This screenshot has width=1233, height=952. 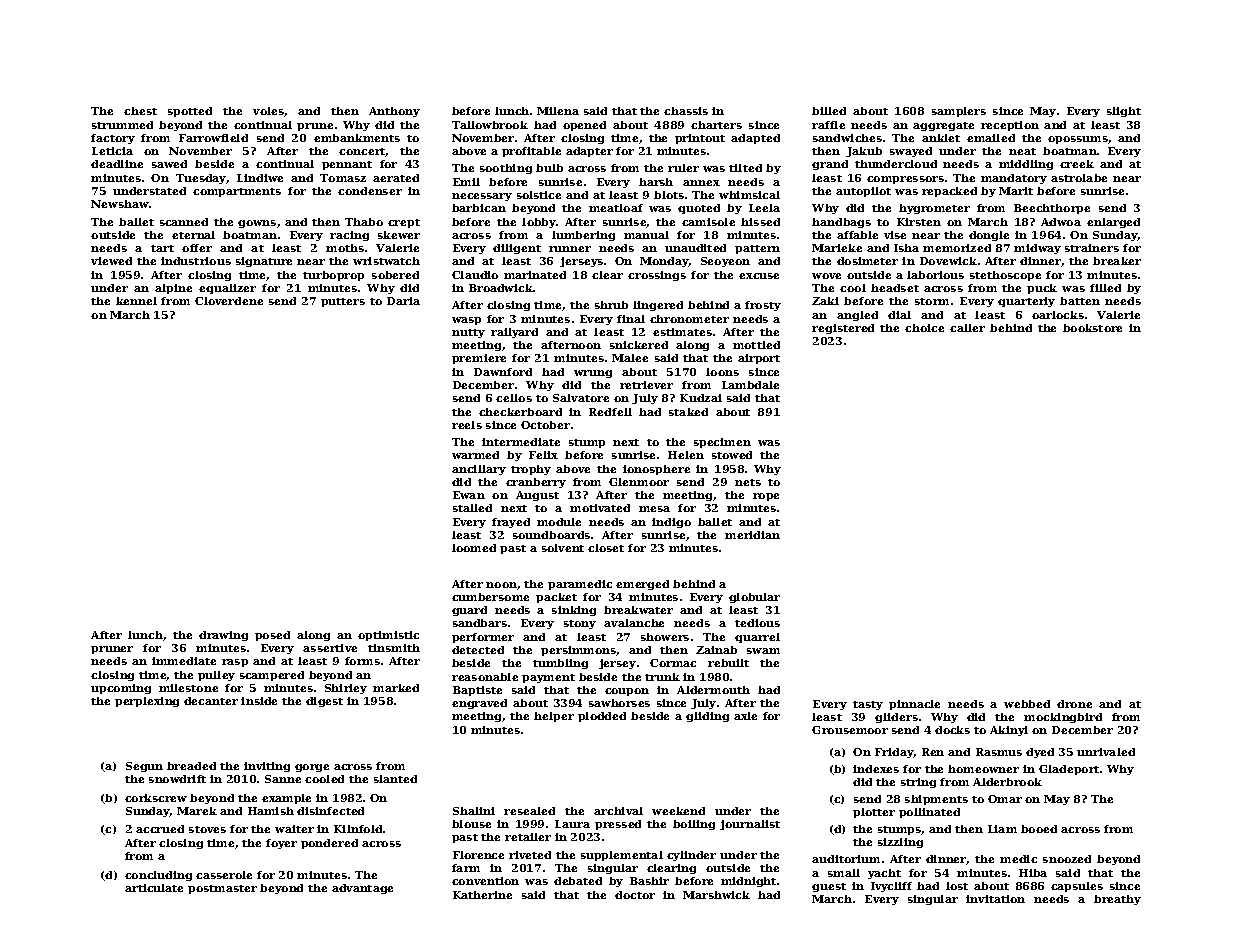 What do you see at coordinates (914, 705) in the screenshot?
I see `pinnacle` at bounding box center [914, 705].
